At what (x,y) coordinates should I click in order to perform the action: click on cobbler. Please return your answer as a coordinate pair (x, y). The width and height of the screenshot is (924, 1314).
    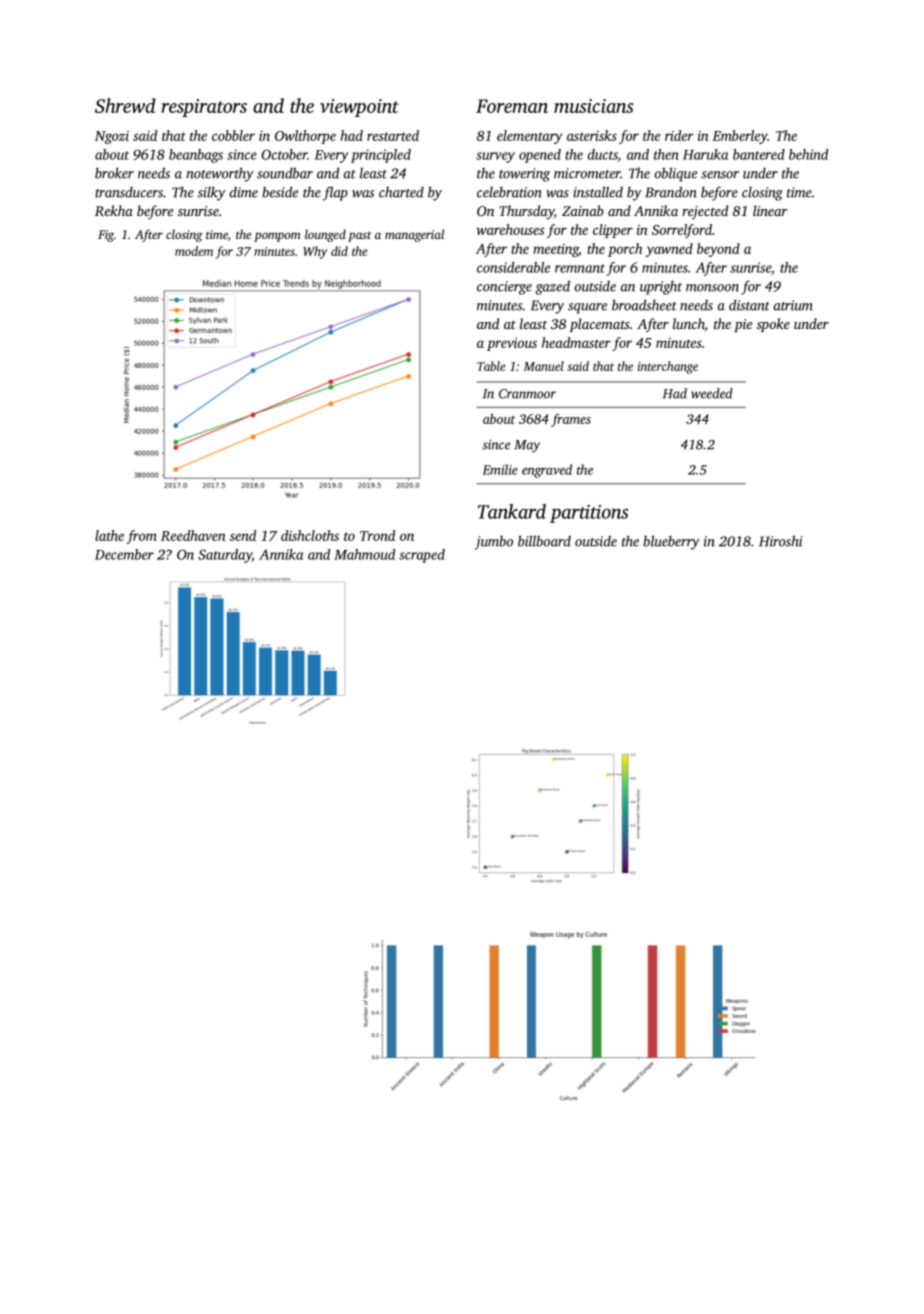
    Looking at the image, I should click on (233, 135).
